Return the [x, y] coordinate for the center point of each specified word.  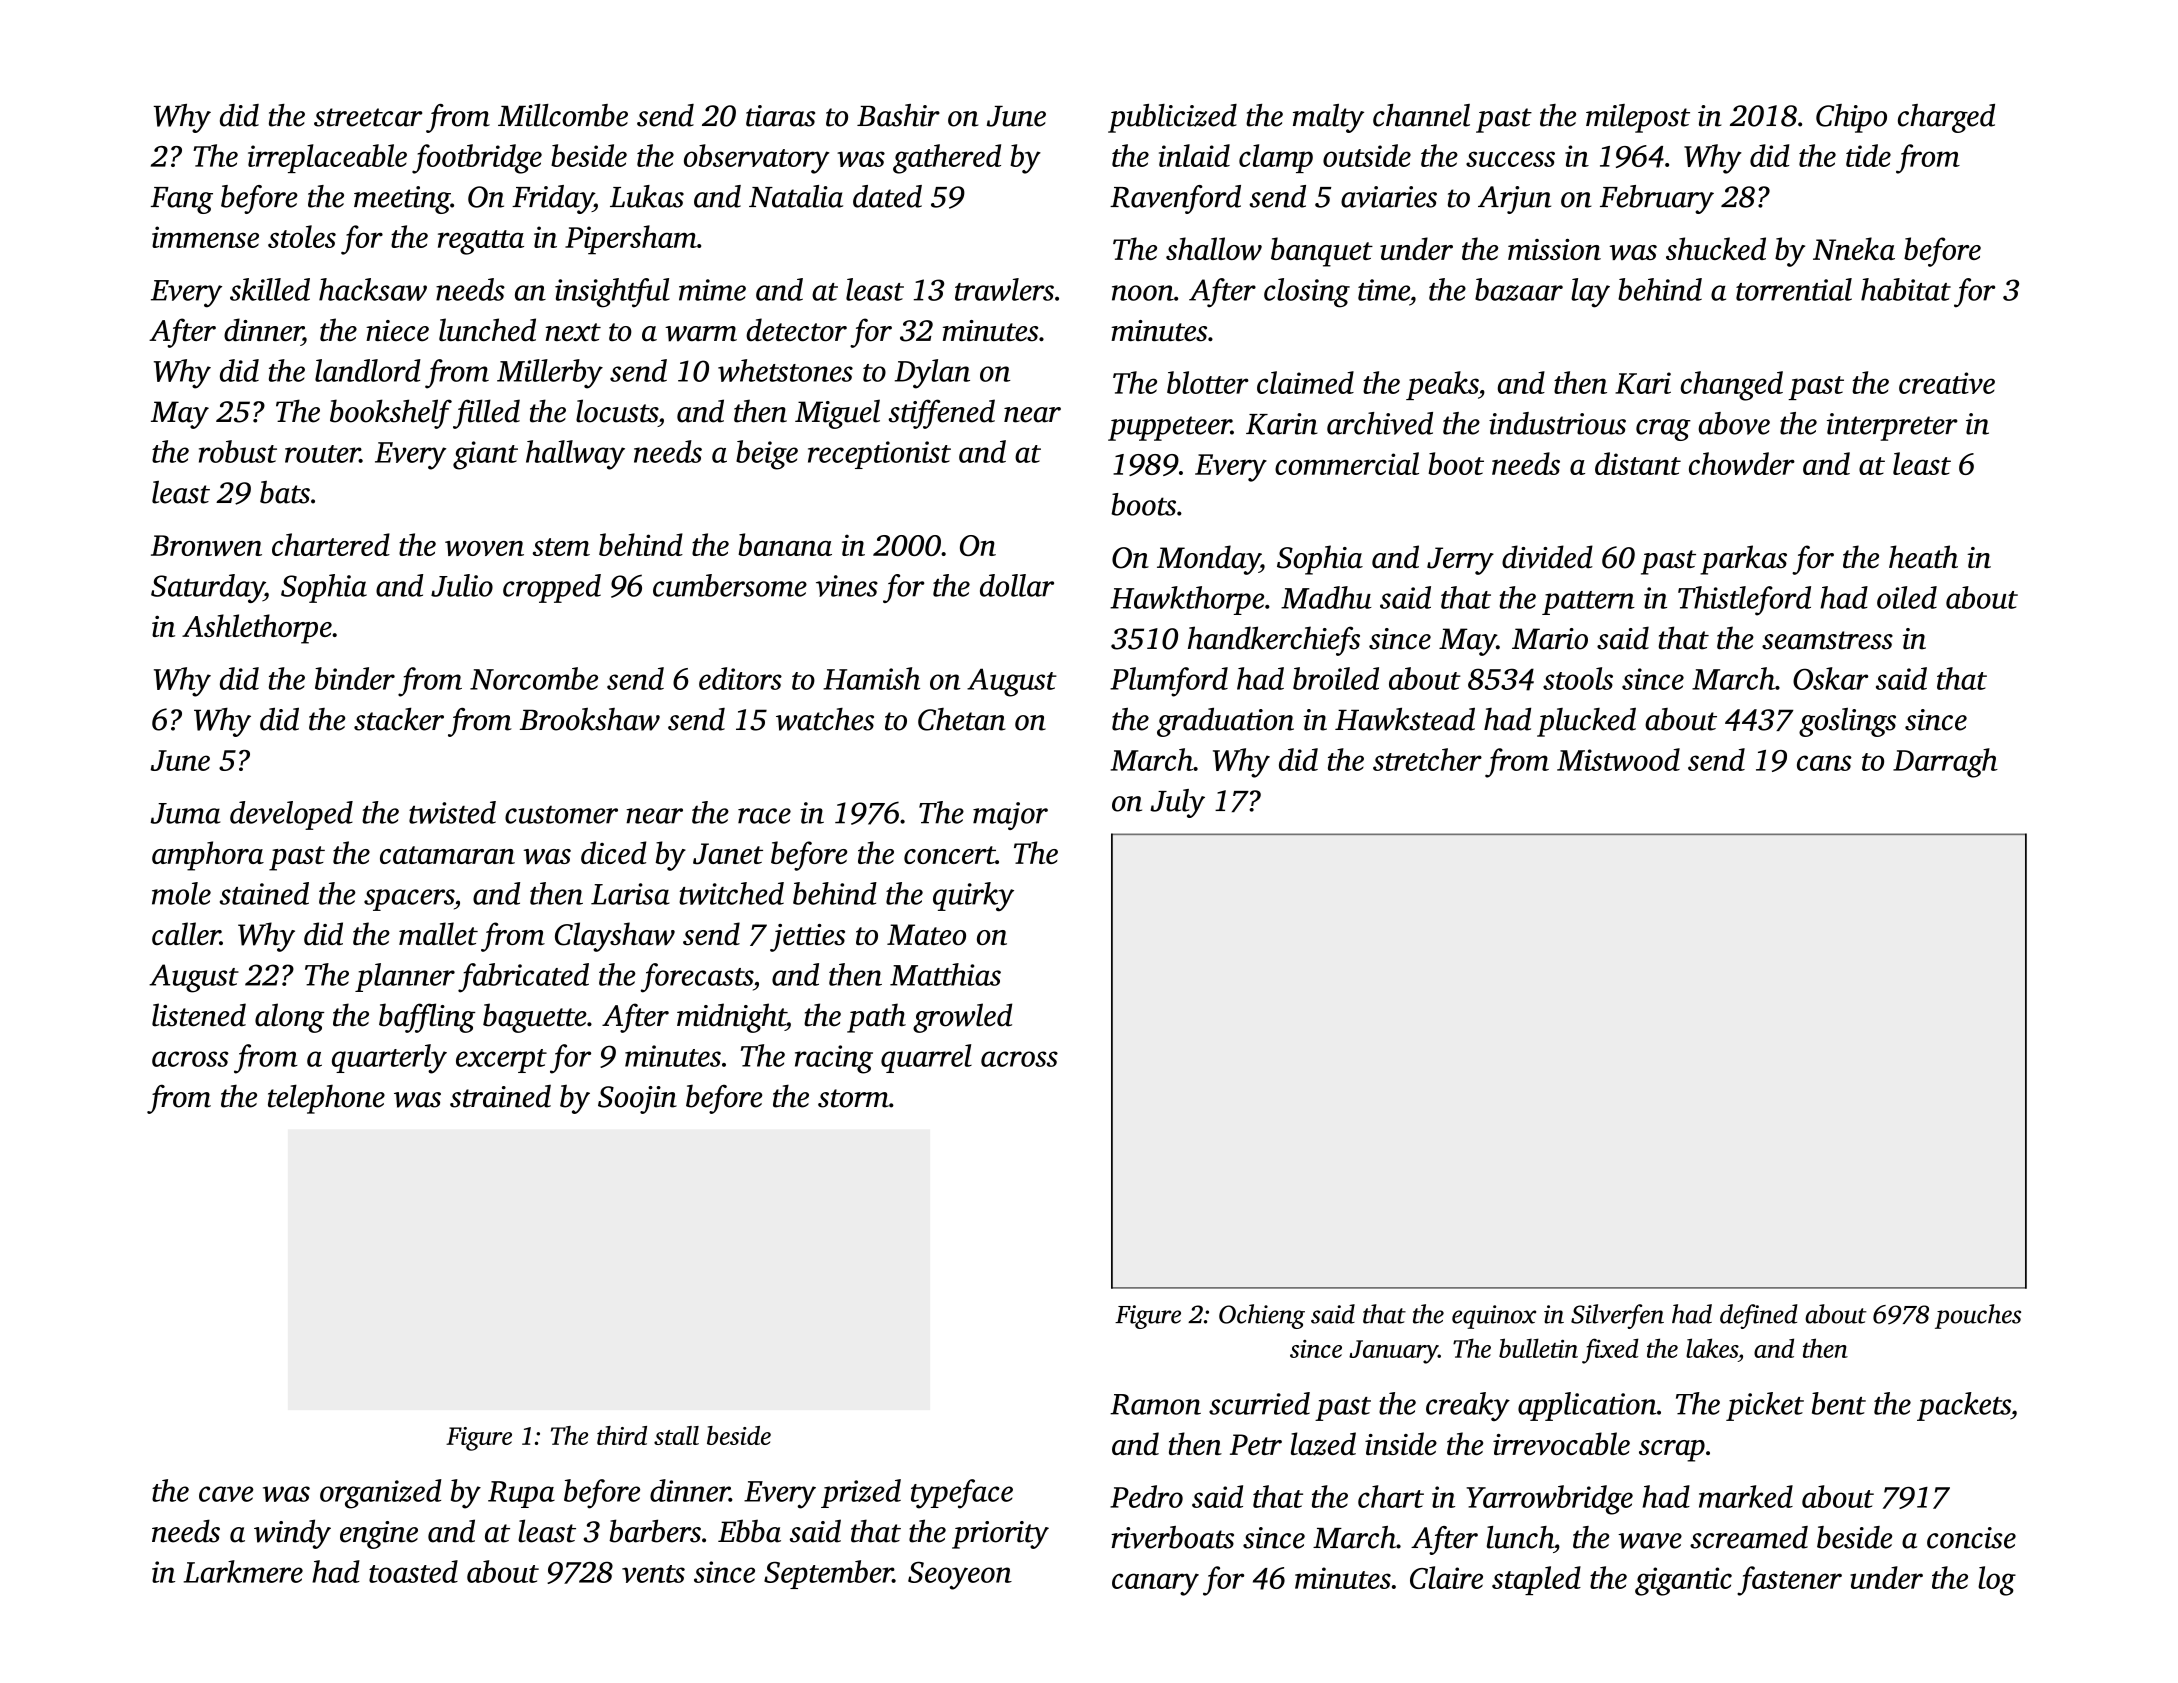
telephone [326, 1099]
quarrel [926, 1058]
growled [962, 1018]
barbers [655, 1531]
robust [238, 451]
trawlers [1004, 289]
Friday [552, 199]
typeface [962, 1494]
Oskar [1830, 678]
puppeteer [1169, 428]
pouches [1978, 1316]
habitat [1906, 289]
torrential [1794, 289]
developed [291, 815]
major [1010, 816]
